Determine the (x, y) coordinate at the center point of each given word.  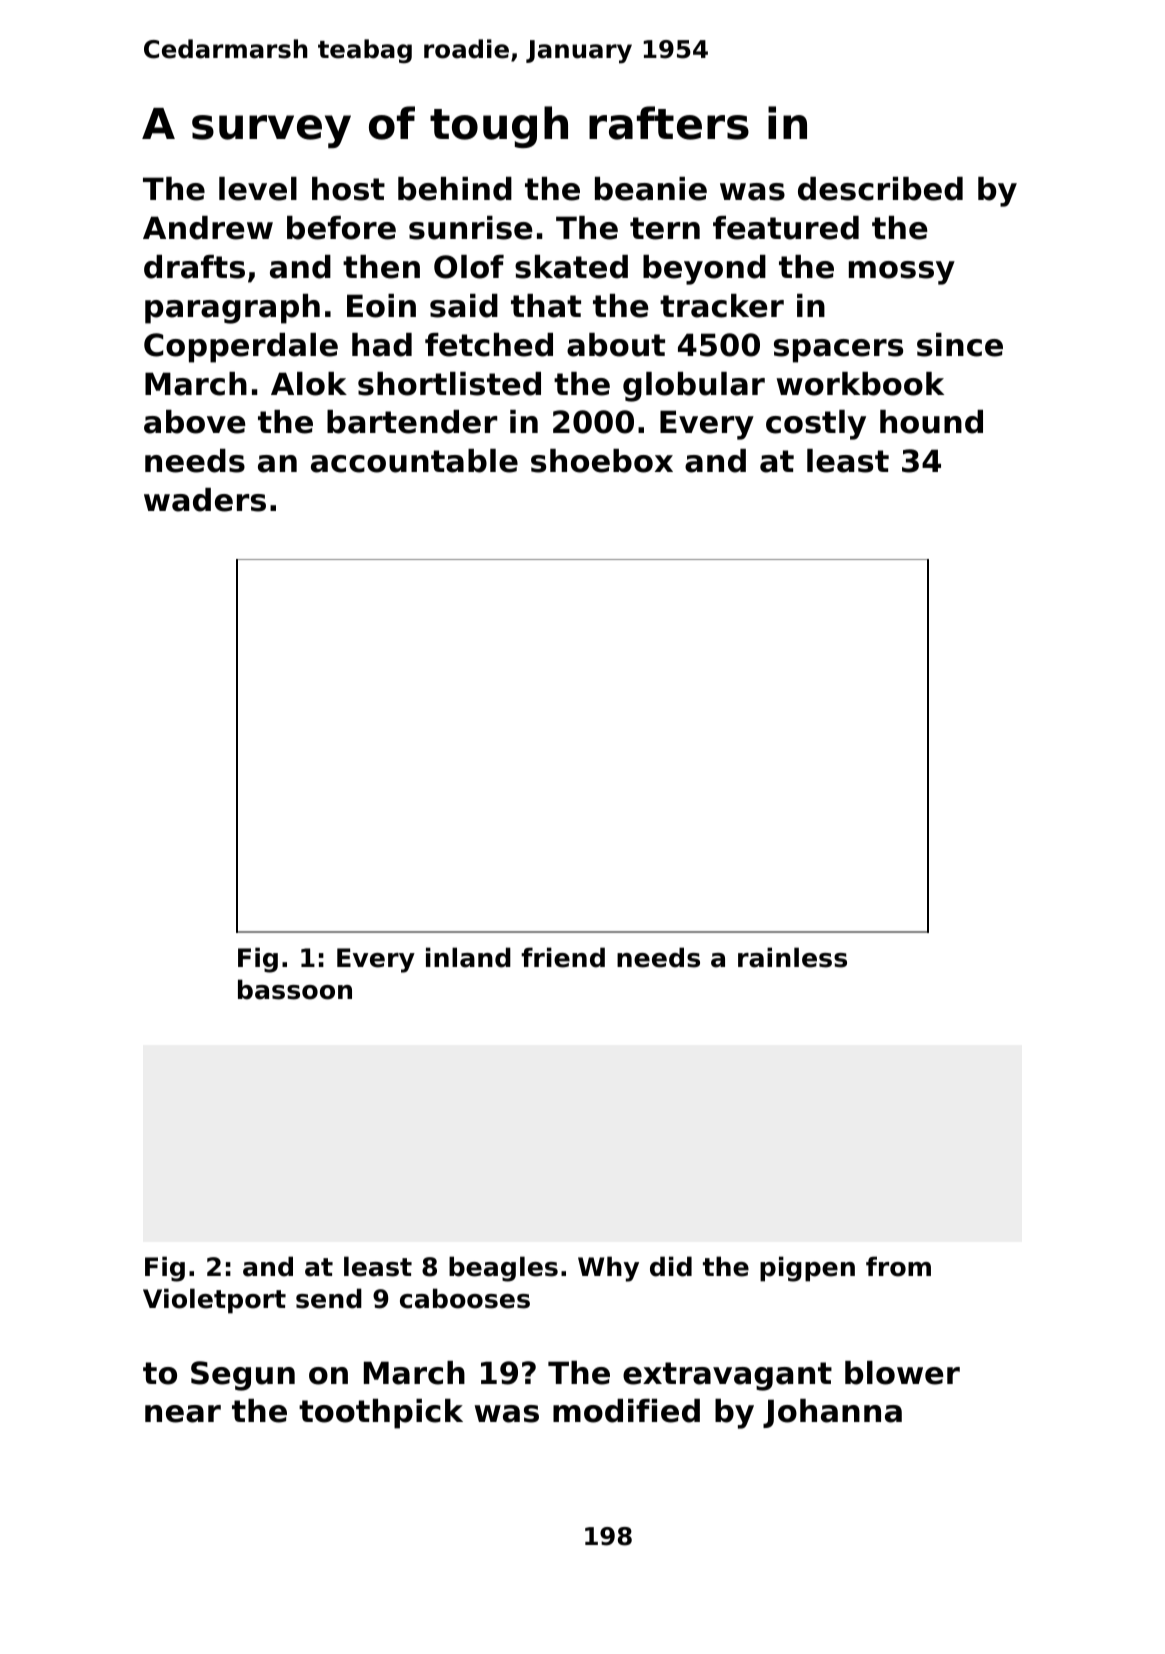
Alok (309, 384)
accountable (414, 461)
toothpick (381, 1414)
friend (563, 957)
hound (931, 422)
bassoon (295, 989)
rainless (792, 957)
